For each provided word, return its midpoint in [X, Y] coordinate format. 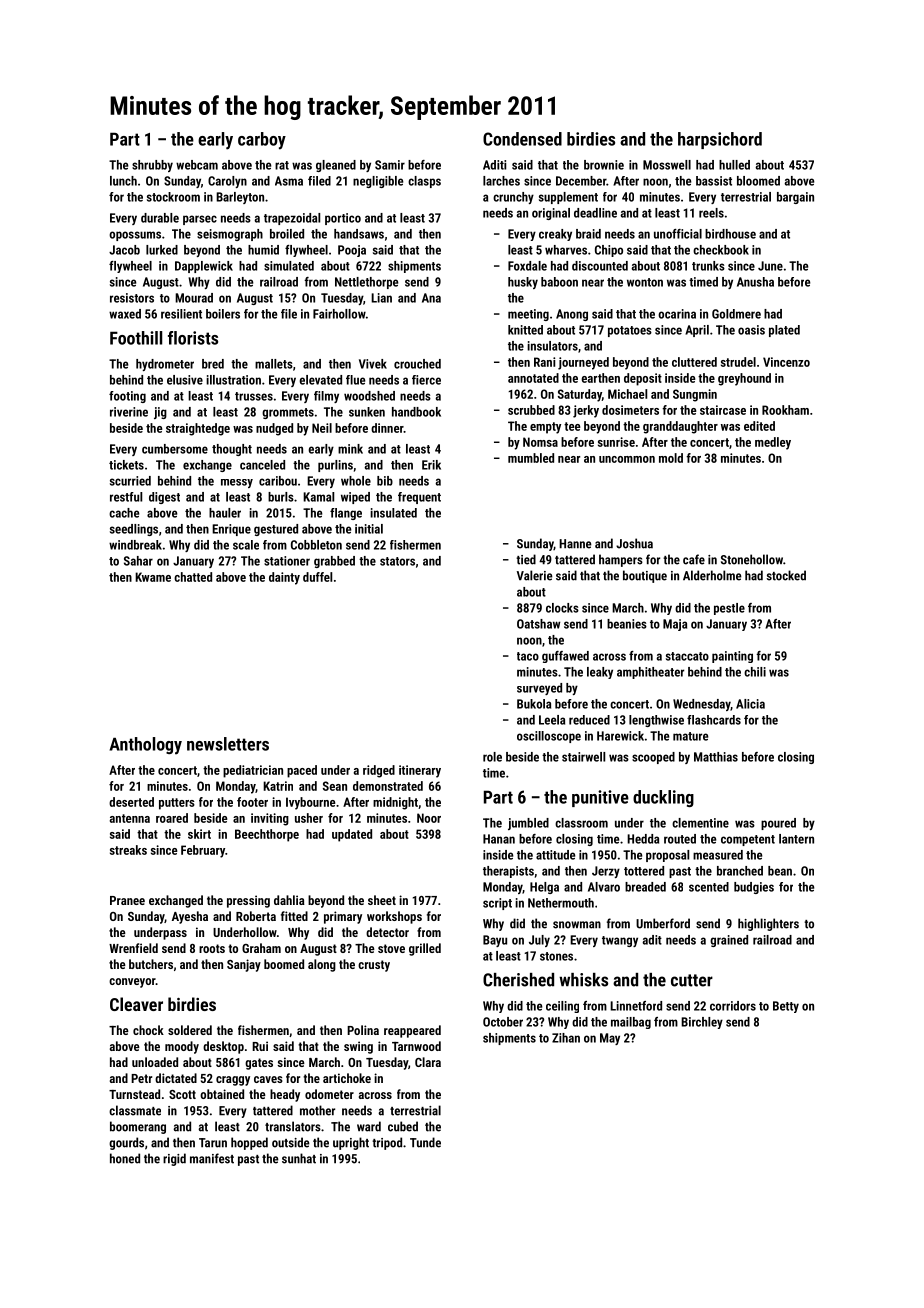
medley [773, 443]
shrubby [152, 166]
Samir [390, 165]
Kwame [153, 577]
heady [285, 1095]
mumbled [531, 458]
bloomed [758, 181]
